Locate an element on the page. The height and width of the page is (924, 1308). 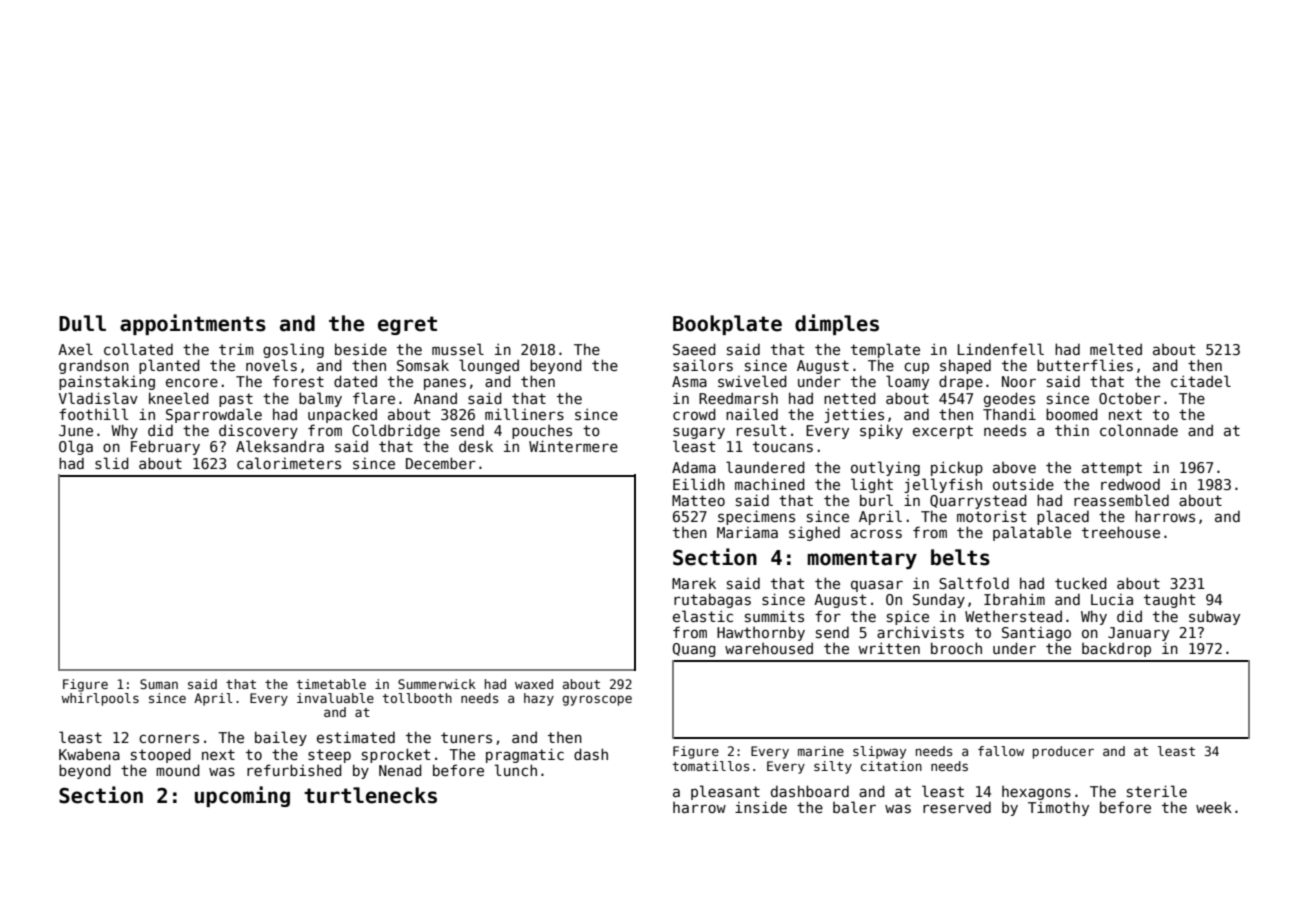
reassembled is located at coordinates (1121, 500).
